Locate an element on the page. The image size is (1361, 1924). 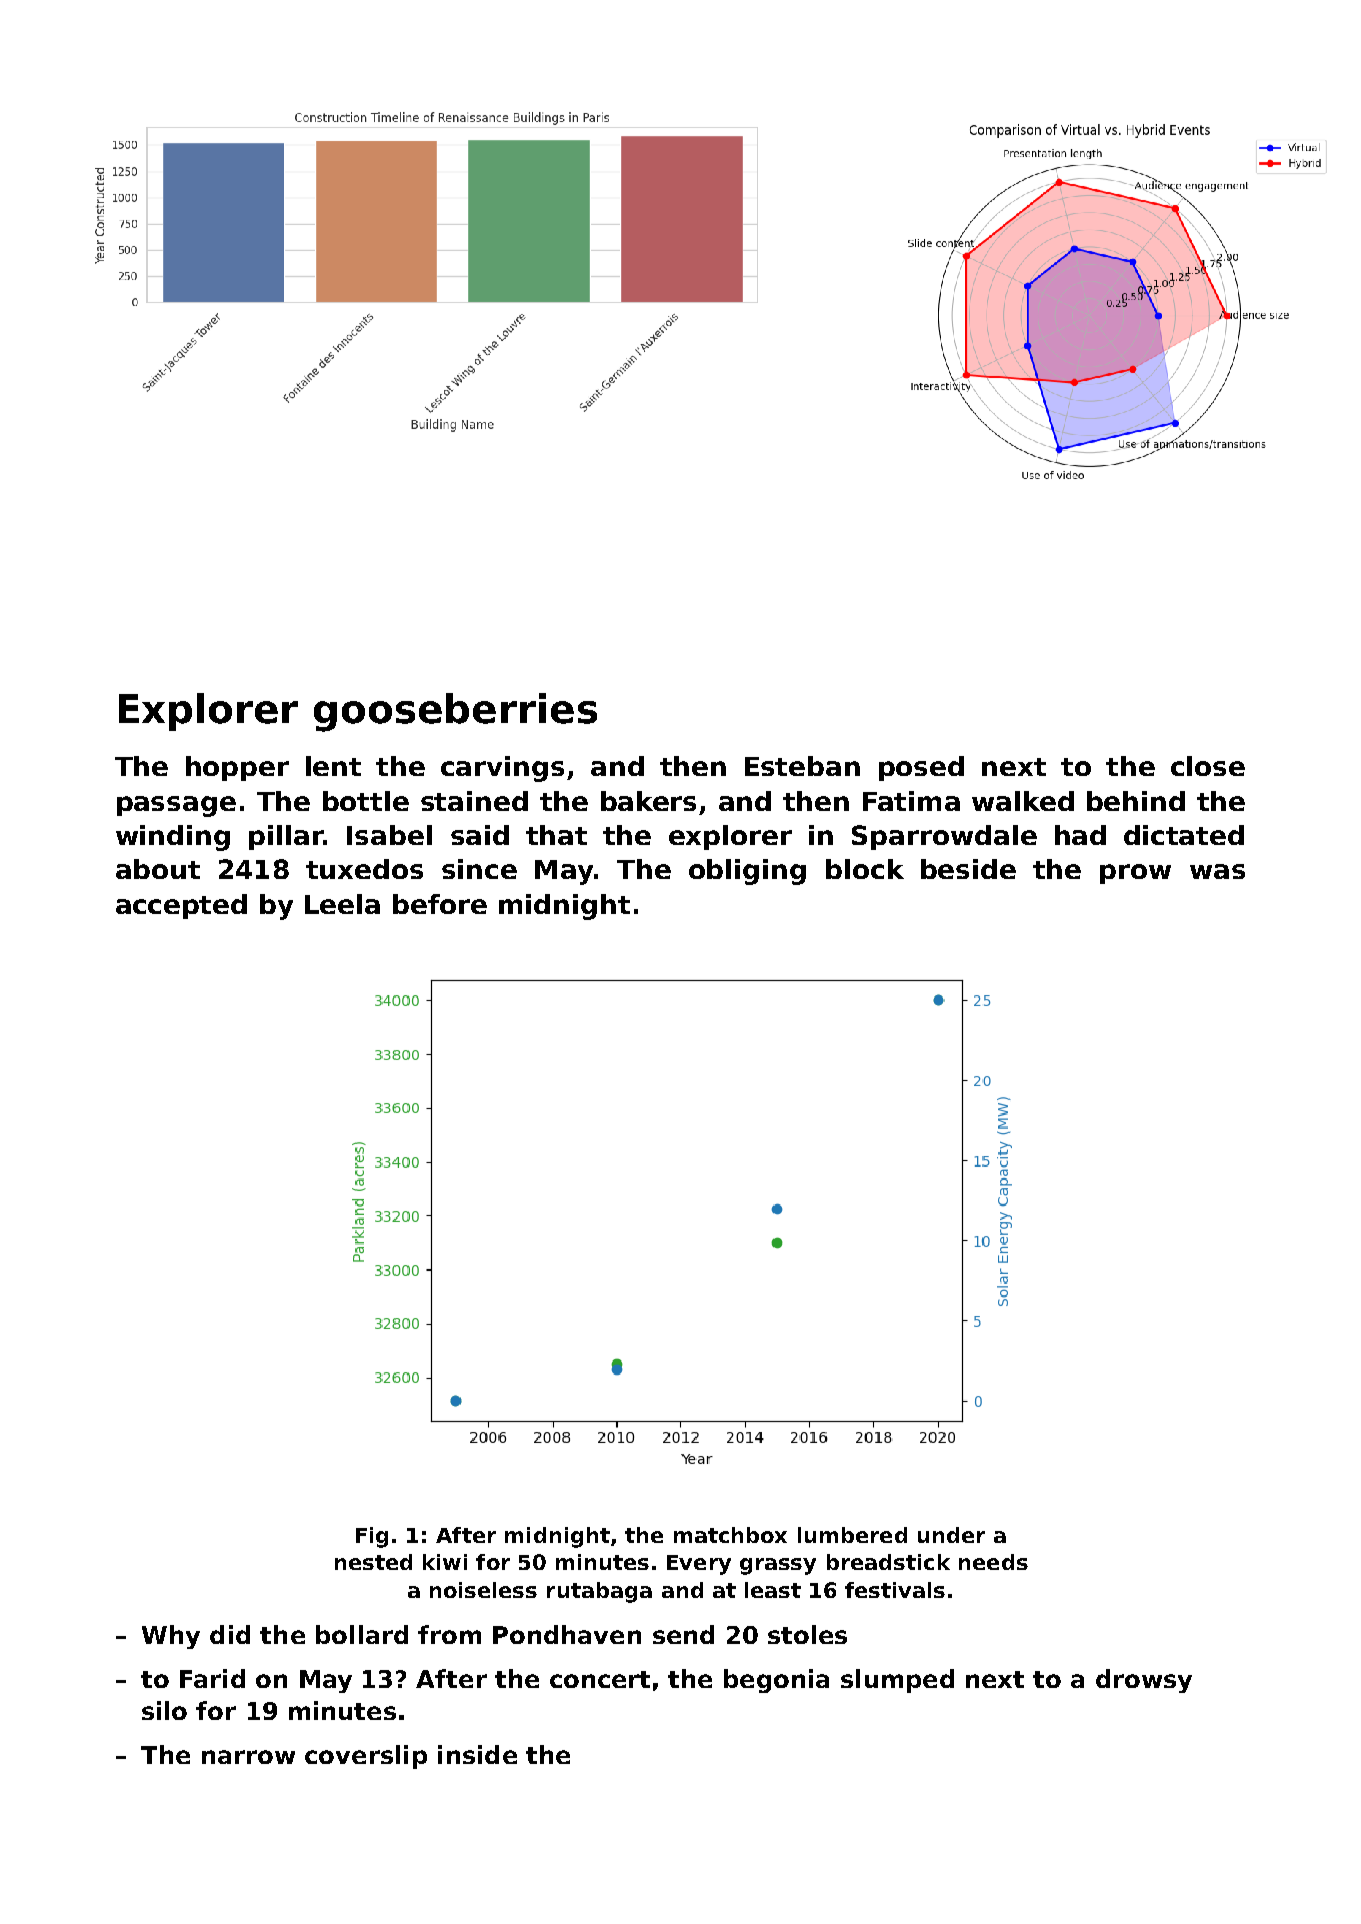
gooseberries is located at coordinates (455, 712).
